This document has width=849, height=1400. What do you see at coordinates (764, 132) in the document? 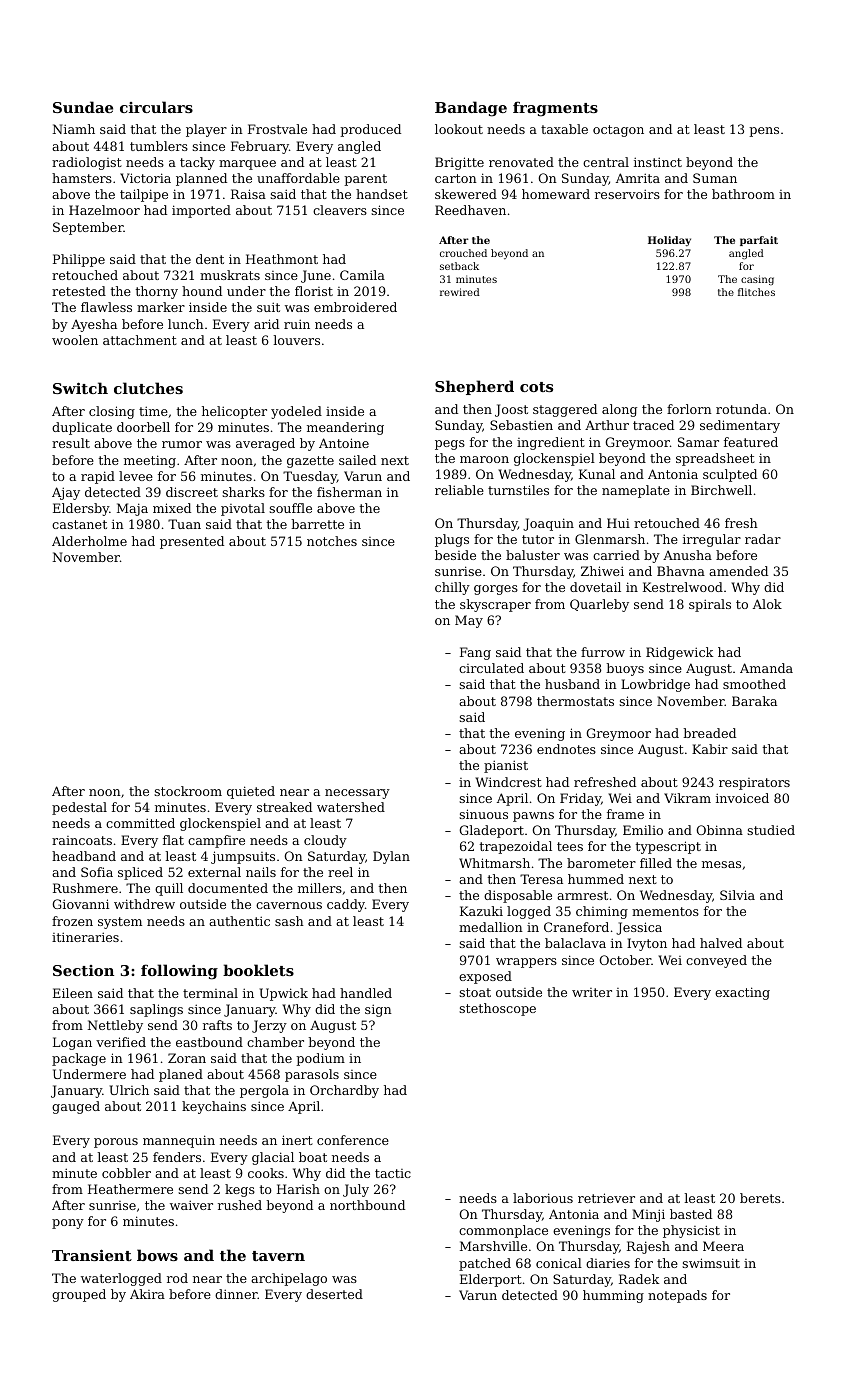
I see `pens` at bounding box center [764, 132].
